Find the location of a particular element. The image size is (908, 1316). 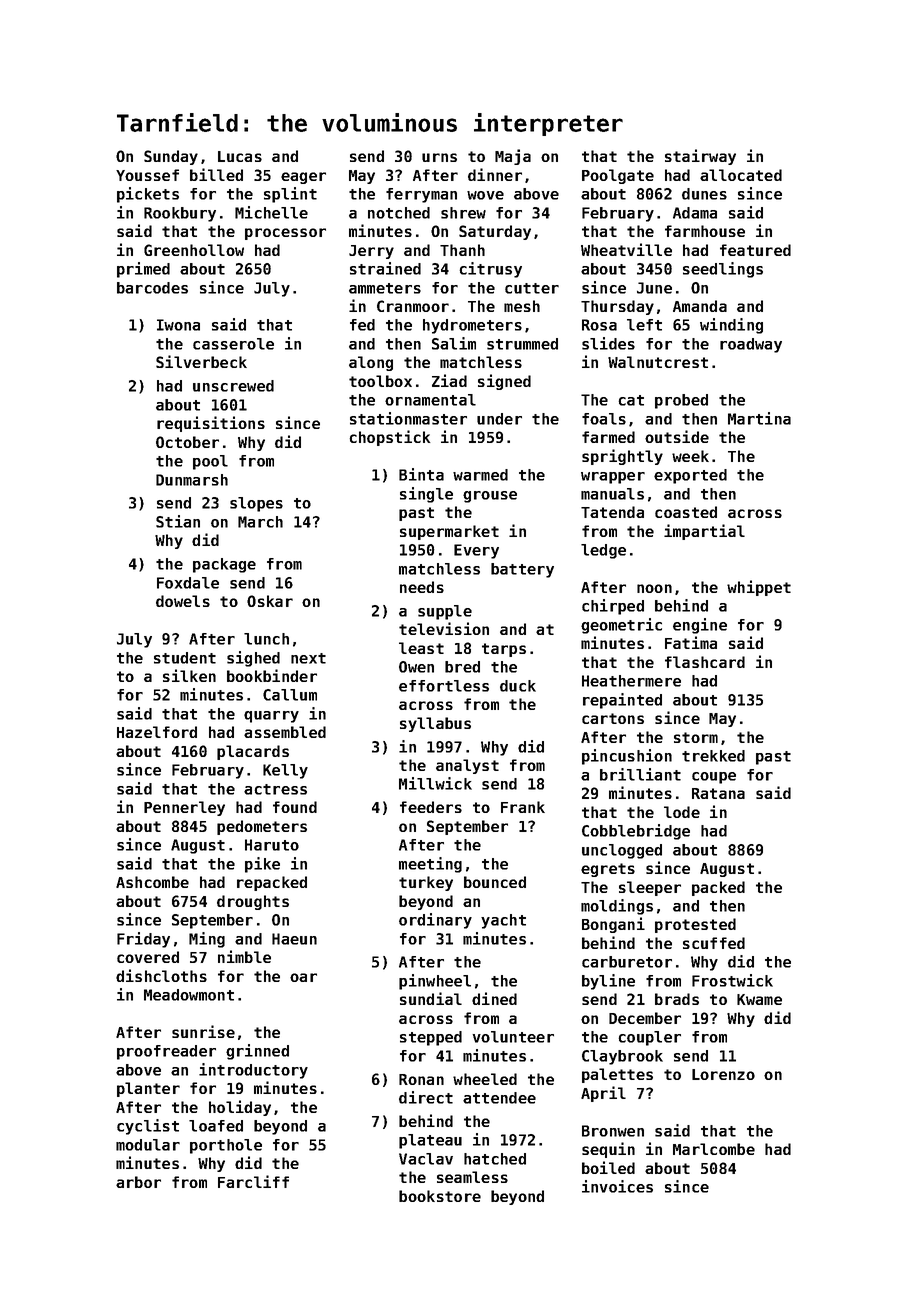

storm is located at coordinates (696, 737).
